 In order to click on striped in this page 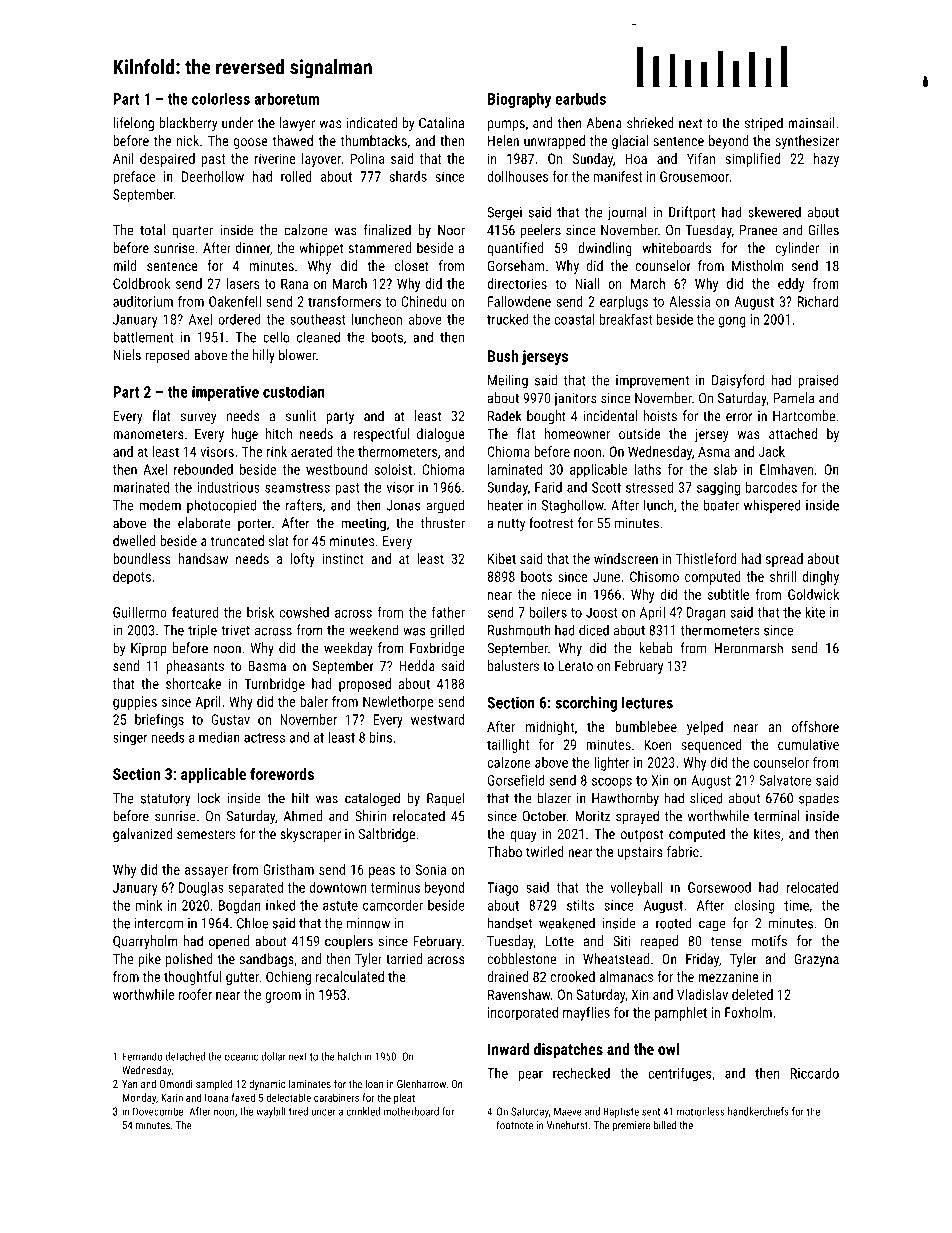, I will do `click(764, 124)`.
